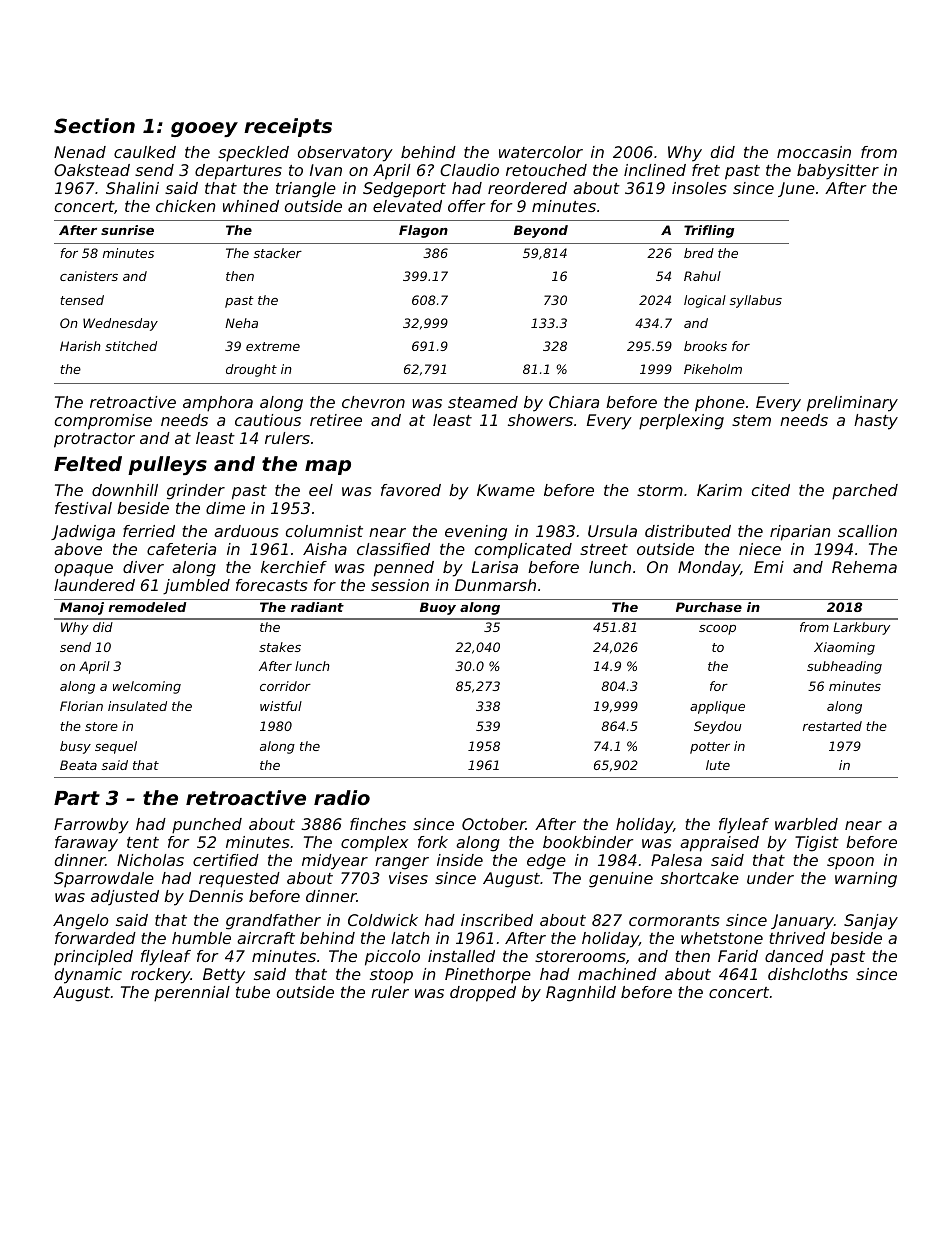  What do you see at coordinates (756, 301) in the document?
I see `syllabus` at bounding box center [756, 301].
